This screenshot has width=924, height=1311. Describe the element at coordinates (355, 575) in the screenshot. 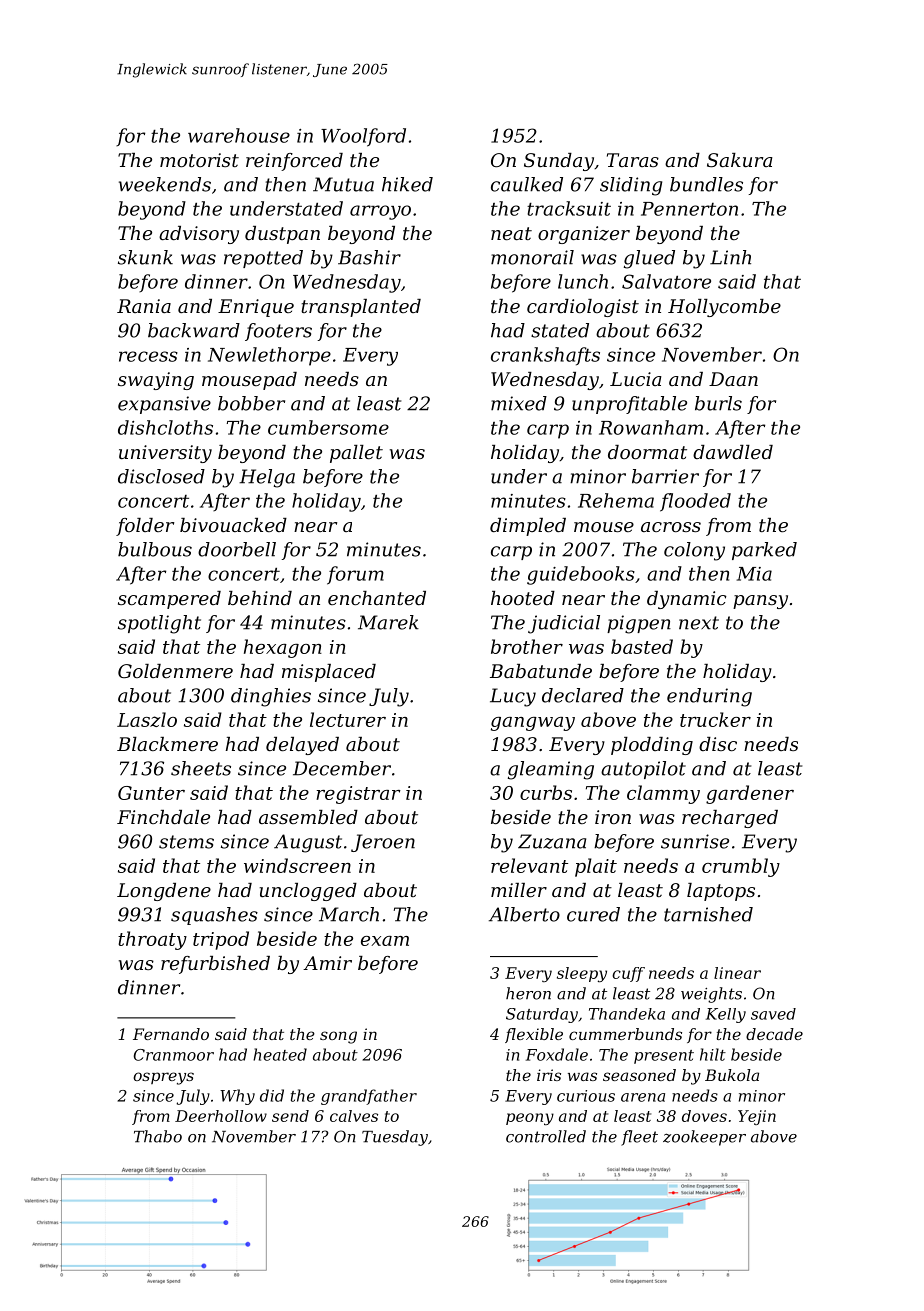

I see `forum` at that location.
